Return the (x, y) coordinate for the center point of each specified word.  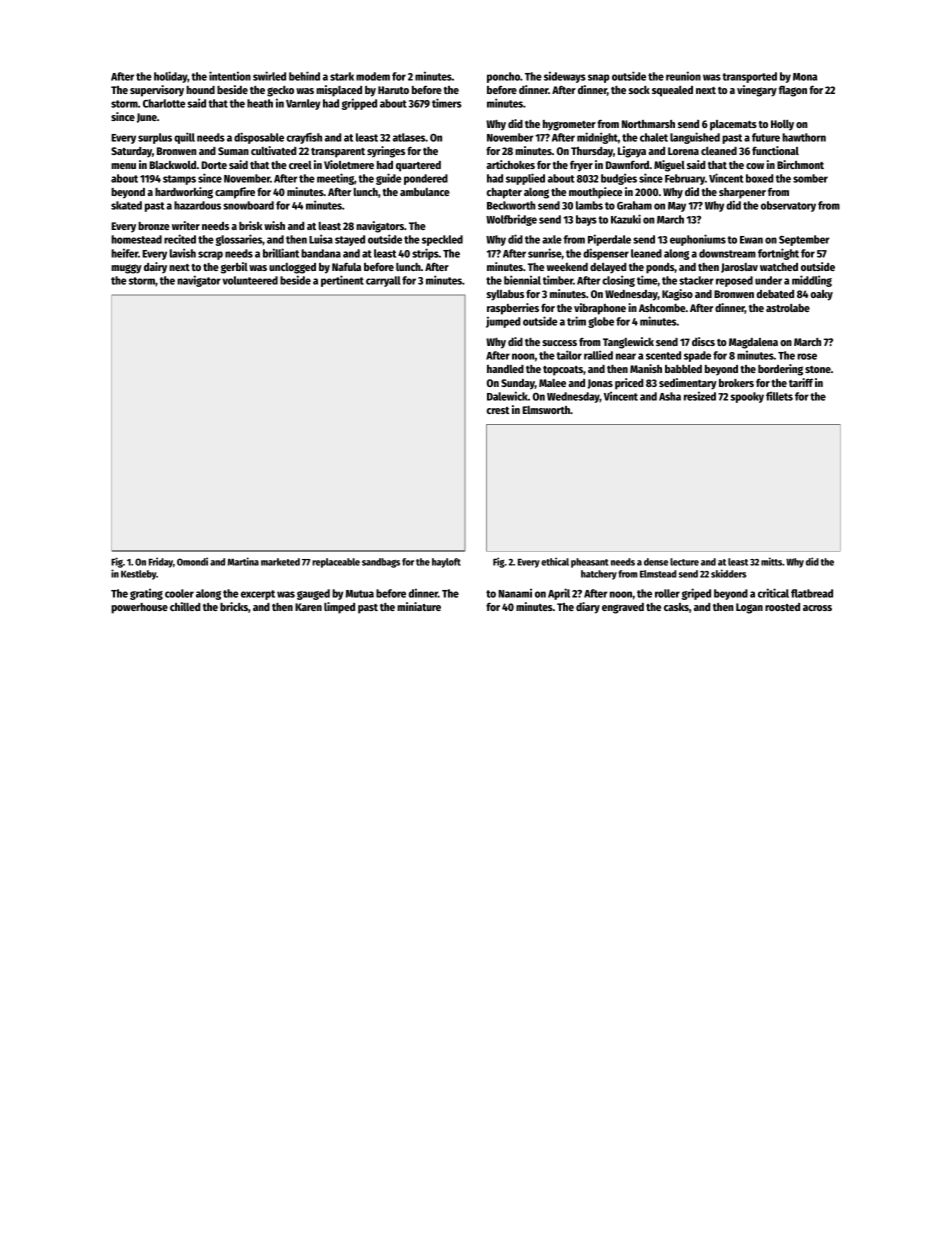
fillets (779, 396)
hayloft (446, 563)
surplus (155, 138)
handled (505, 369)
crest (498, 410)
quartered (418, 166)
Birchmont (800, 164)
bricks (234, 606)
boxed (759, 178)
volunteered (250, 280)
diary (588, 608)
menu (123, 166)
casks (676, 607)
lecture (684, 562)
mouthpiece (595, 193)
